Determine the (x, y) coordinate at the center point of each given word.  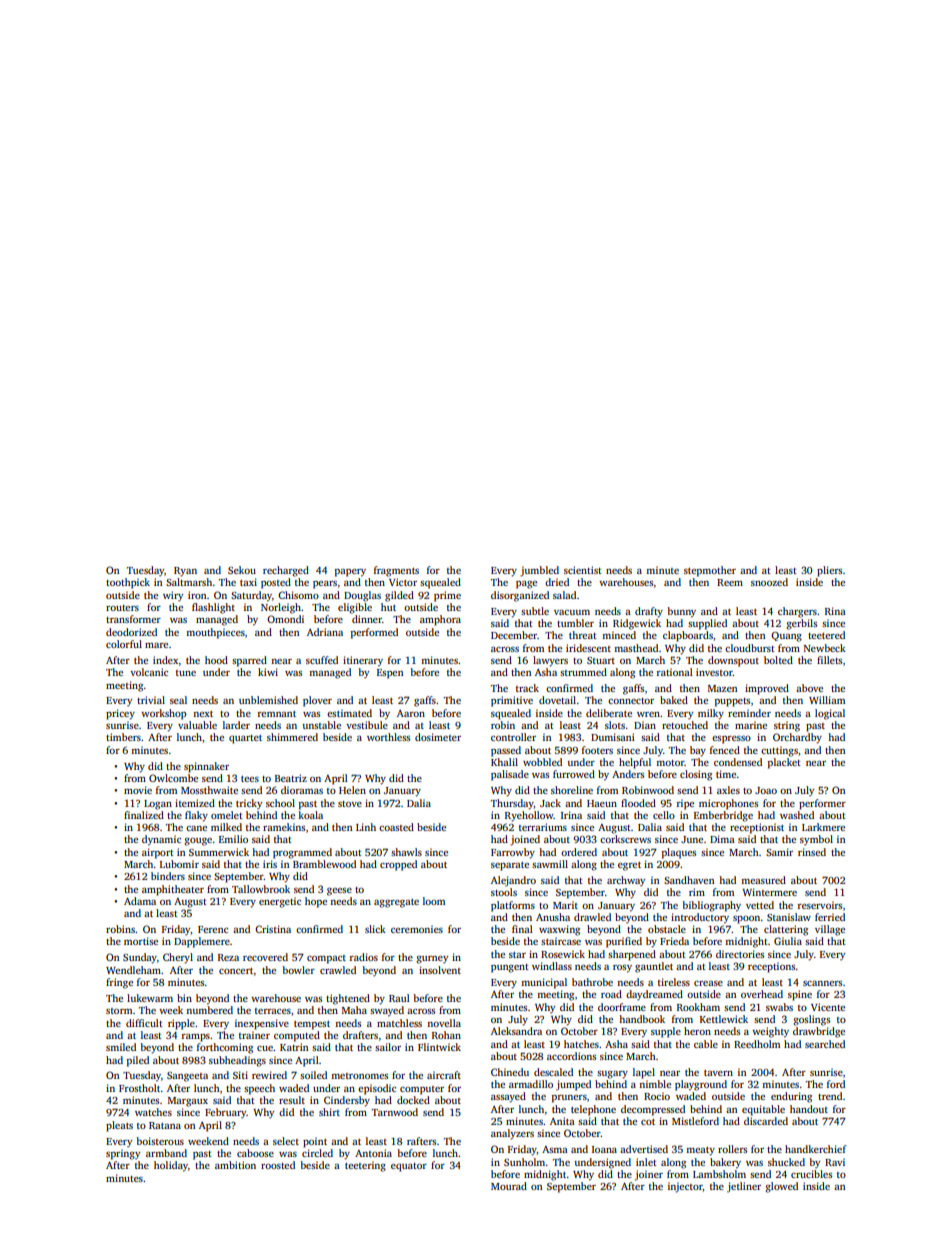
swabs (779, 1007)
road (611, 994)
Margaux (188, 1102)
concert (236, 971)
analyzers (512, 1134)
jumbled (539, 571)
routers (122, 608)
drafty (649, 612)
